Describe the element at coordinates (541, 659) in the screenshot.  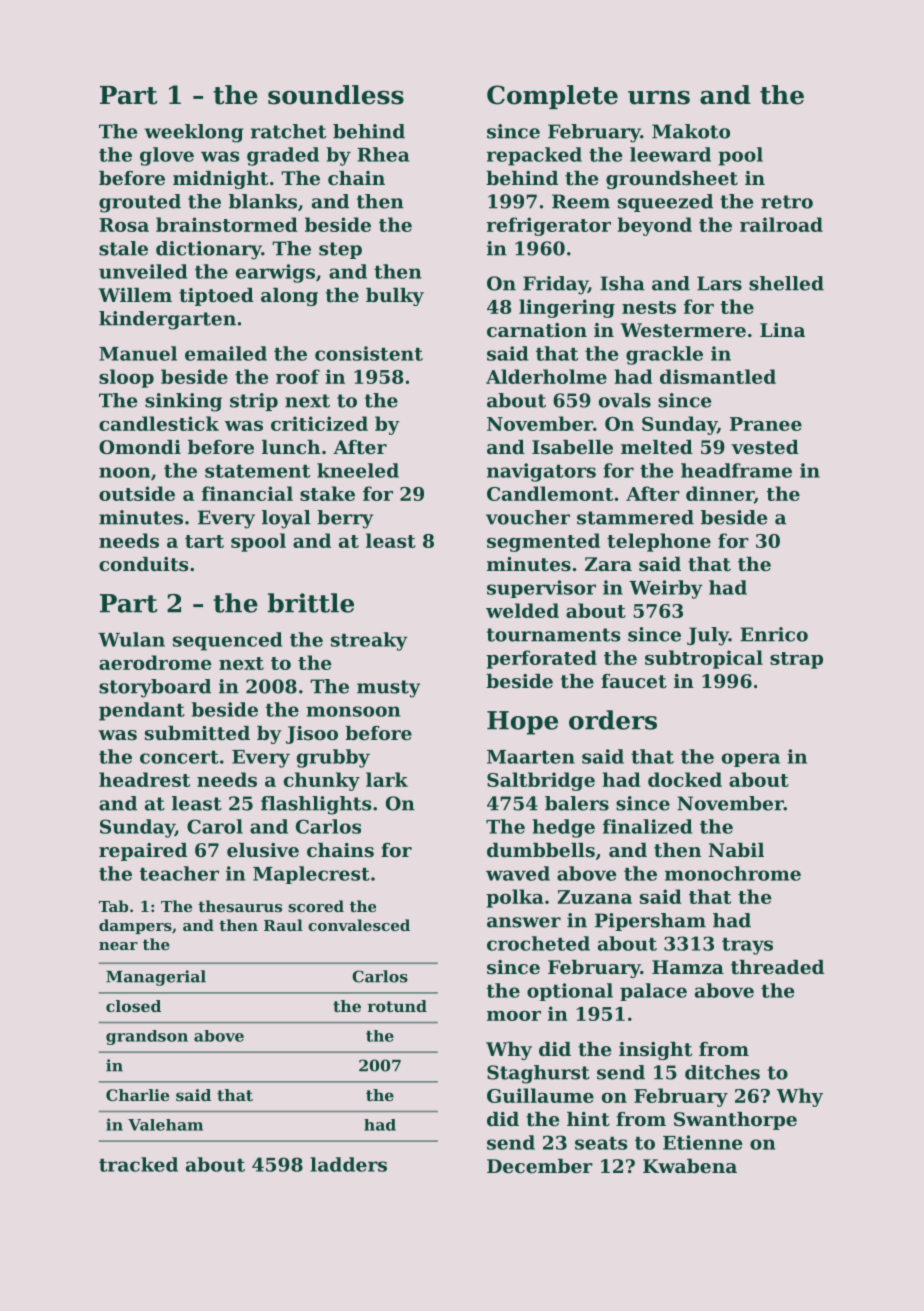
I see `perforated` at that location.
